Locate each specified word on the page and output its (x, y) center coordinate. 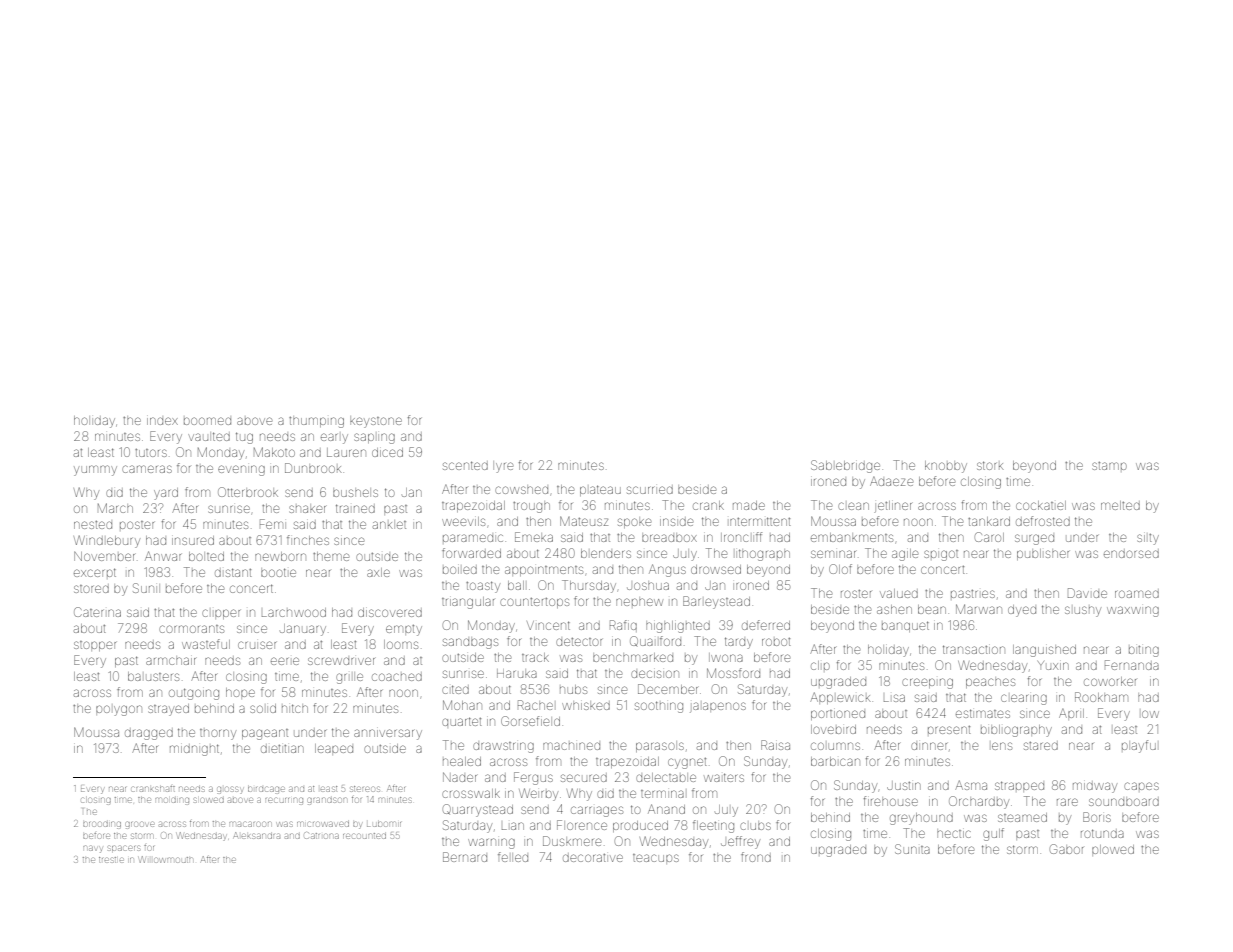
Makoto (274, 452)
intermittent (760, 521)
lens (1002, 746)
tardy (739, 643)
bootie (278, 572)
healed (462, 761)
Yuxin (1053, 665)
